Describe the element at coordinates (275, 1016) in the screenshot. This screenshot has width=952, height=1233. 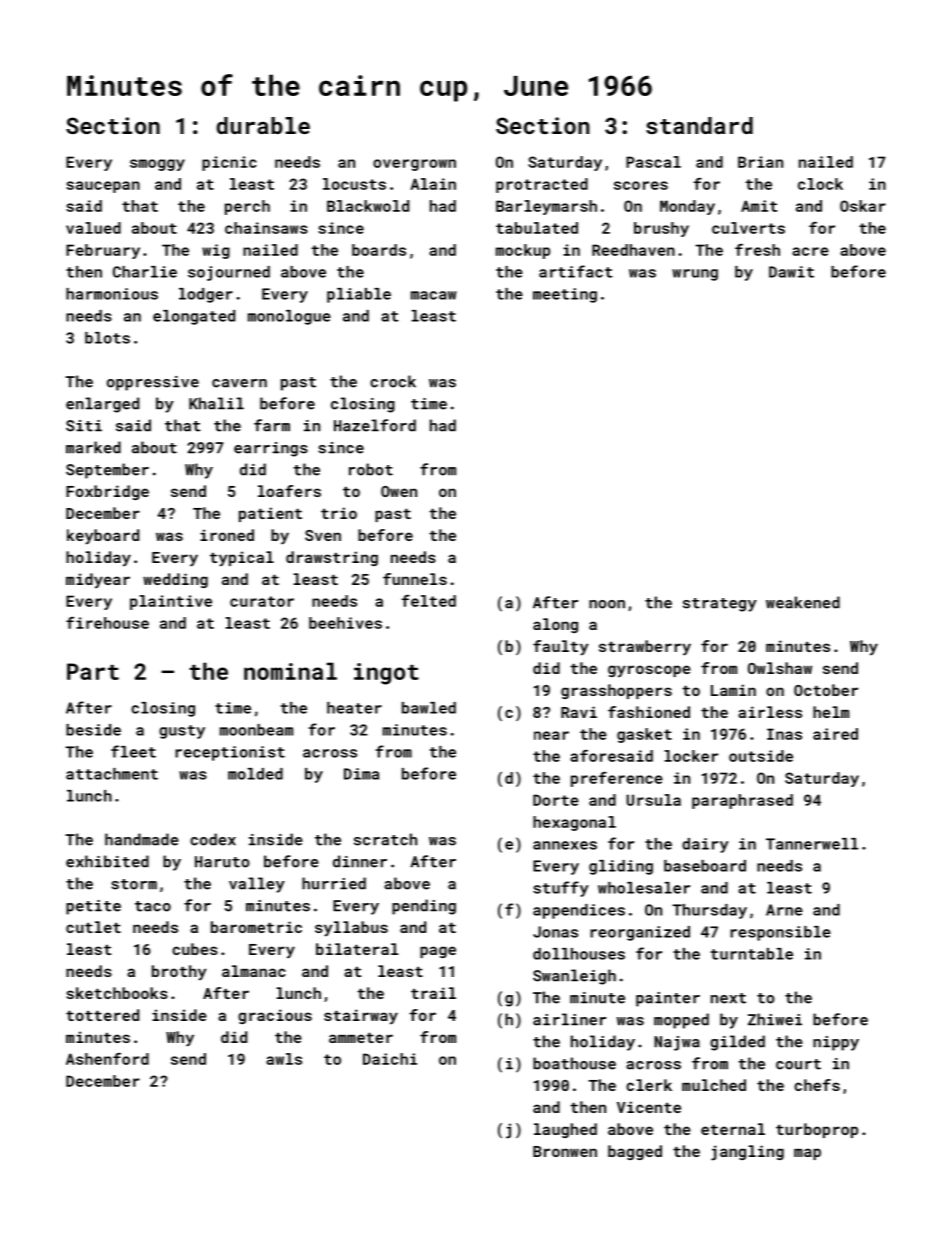
I see `gracious` at that location.
